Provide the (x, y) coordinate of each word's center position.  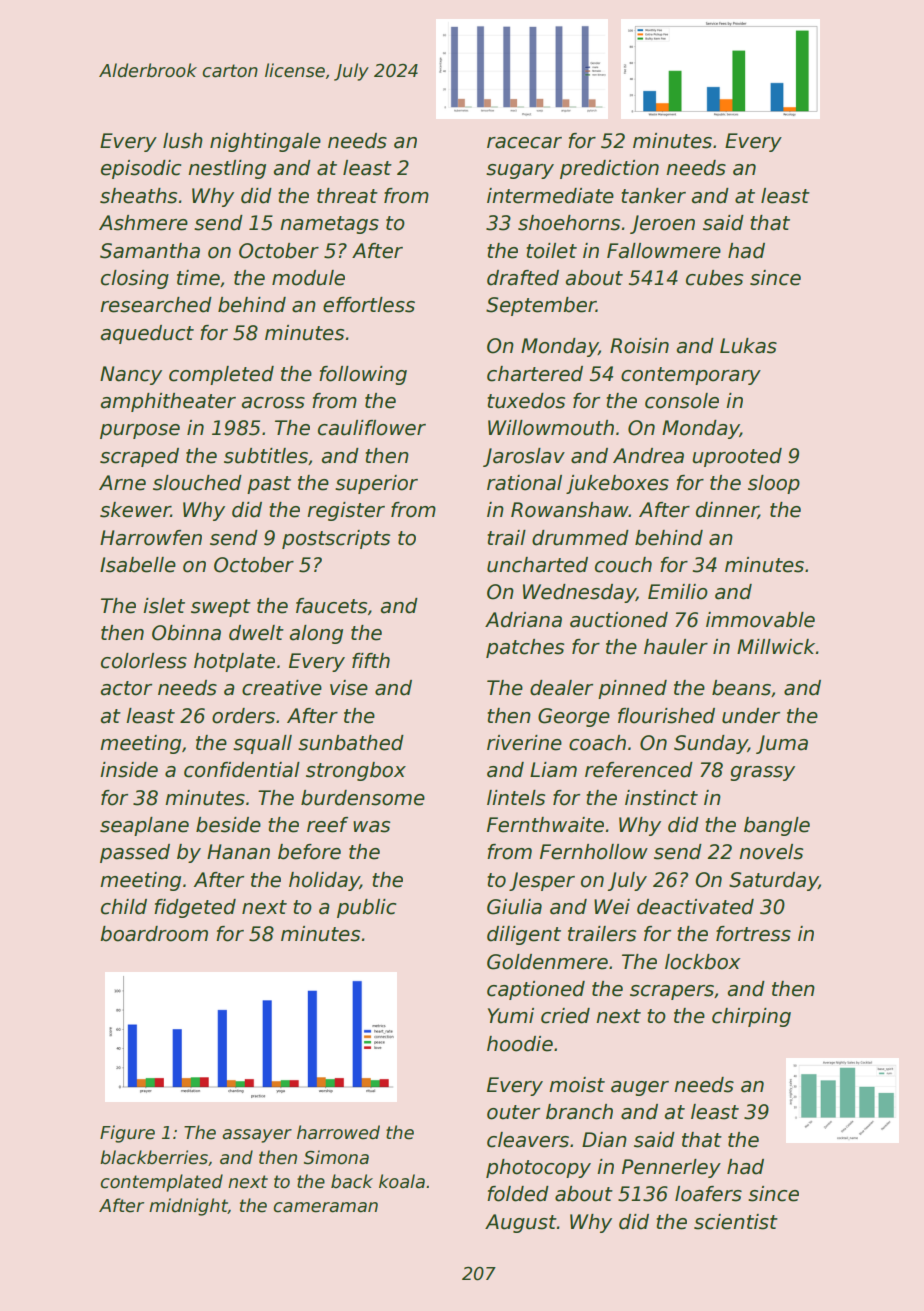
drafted (523, 278)
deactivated (695, 907)
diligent (524, 935)
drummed (580, 538)
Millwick (776, 647)
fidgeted (195, 908)
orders (243, 716)
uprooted (737, 457)
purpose (140, 431)
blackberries (154, 1157)
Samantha (150, 251)
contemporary (691, 376)
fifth (371, 660)
